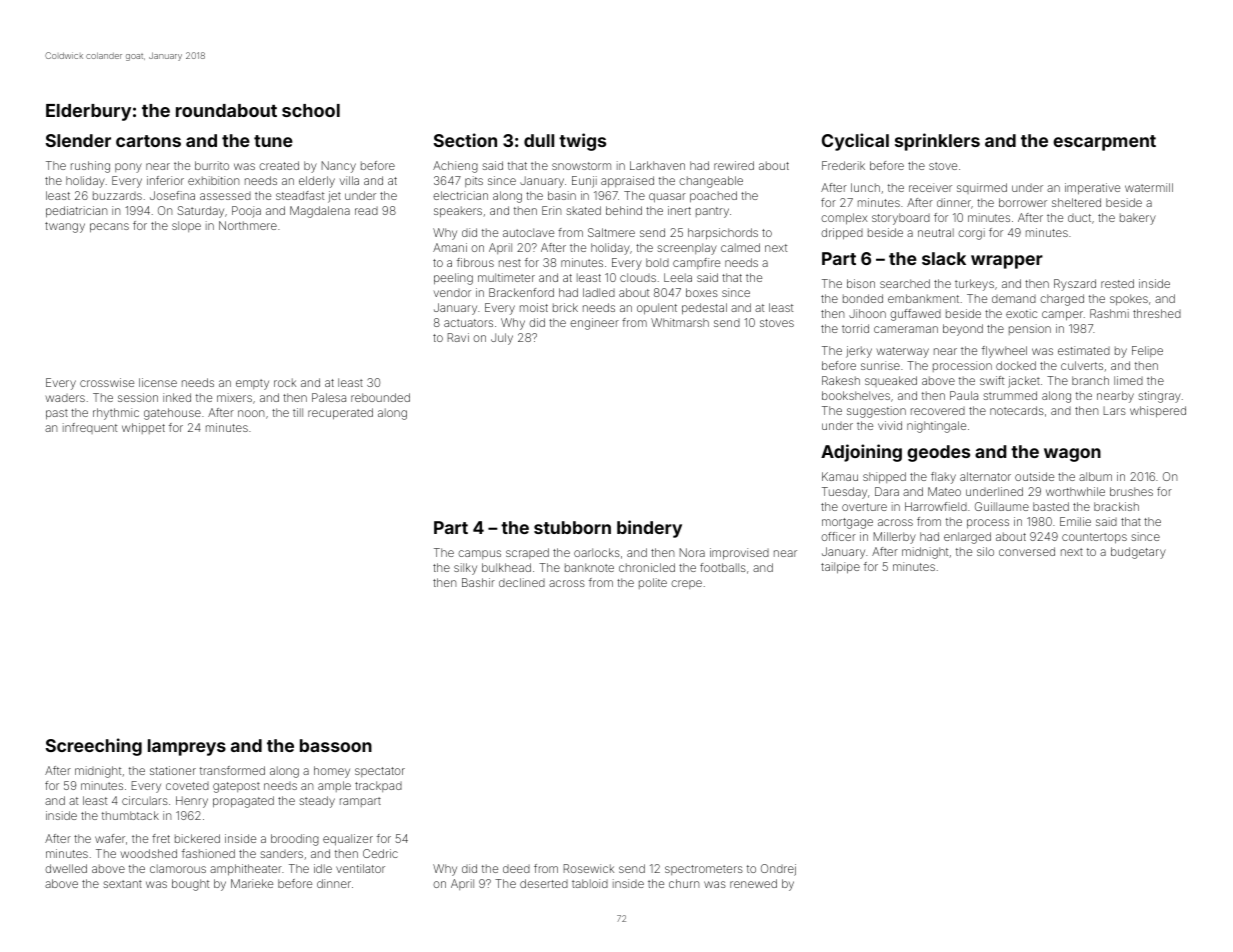 The image size is (1233, 952). Describe the element at coordinates (94, 747) in the page. I see `Screeching` at that location.
